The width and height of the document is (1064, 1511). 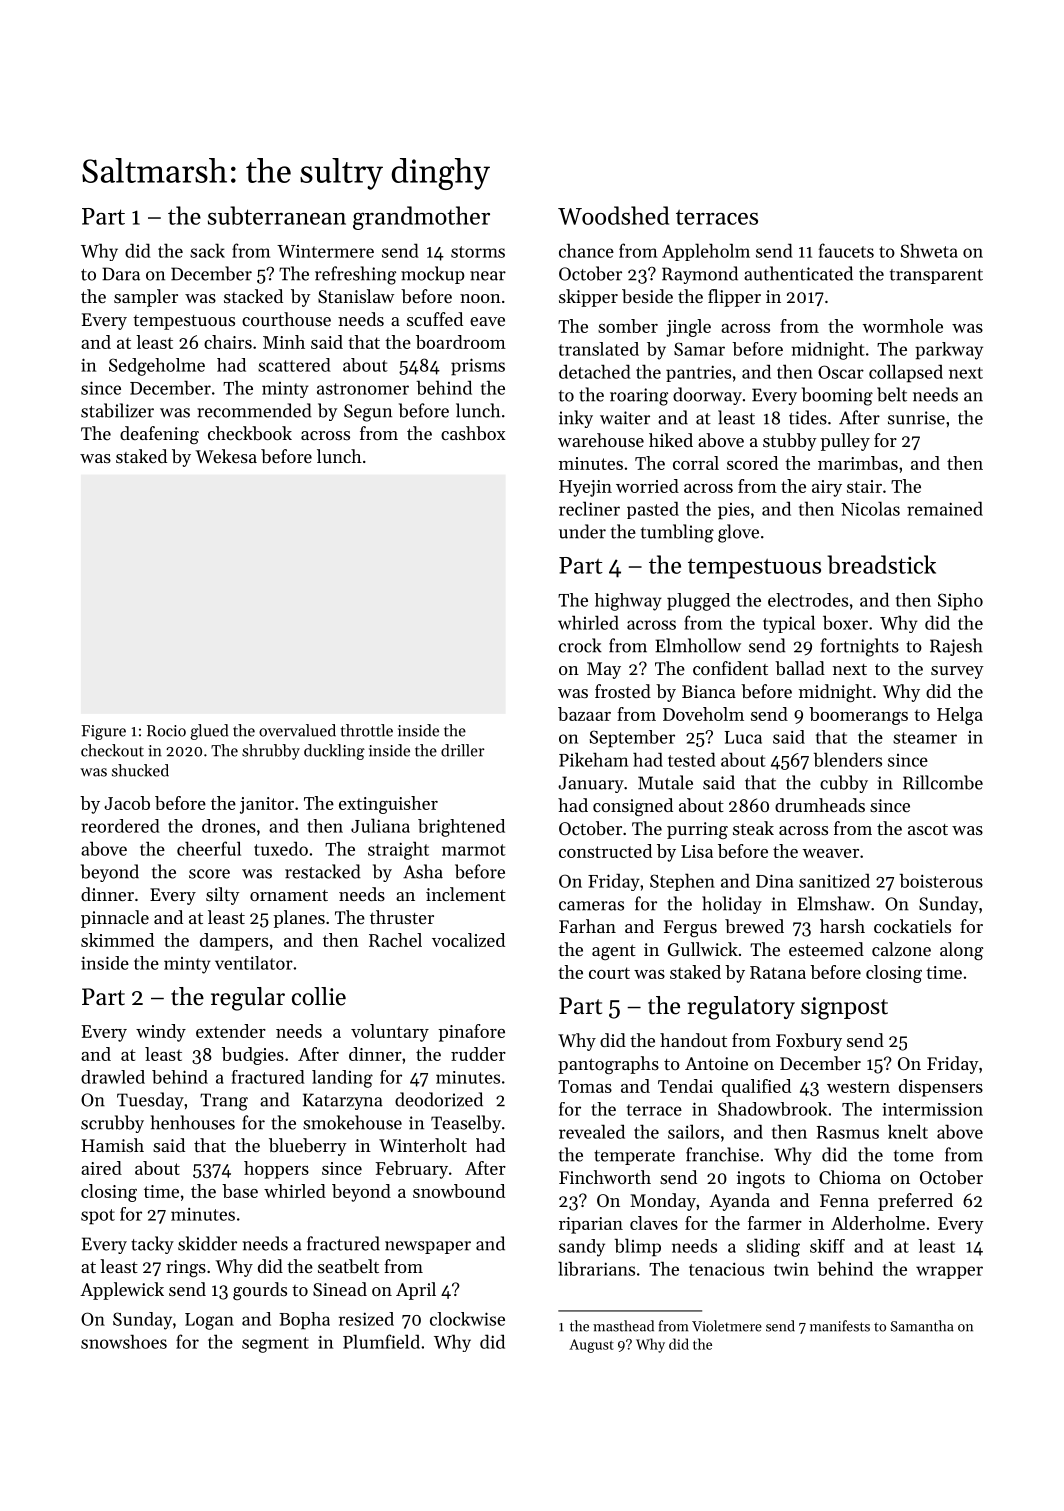 What do you see at coordinates (732, 905) in the document?
I see `holiday` at bounding box center [732, 905].
